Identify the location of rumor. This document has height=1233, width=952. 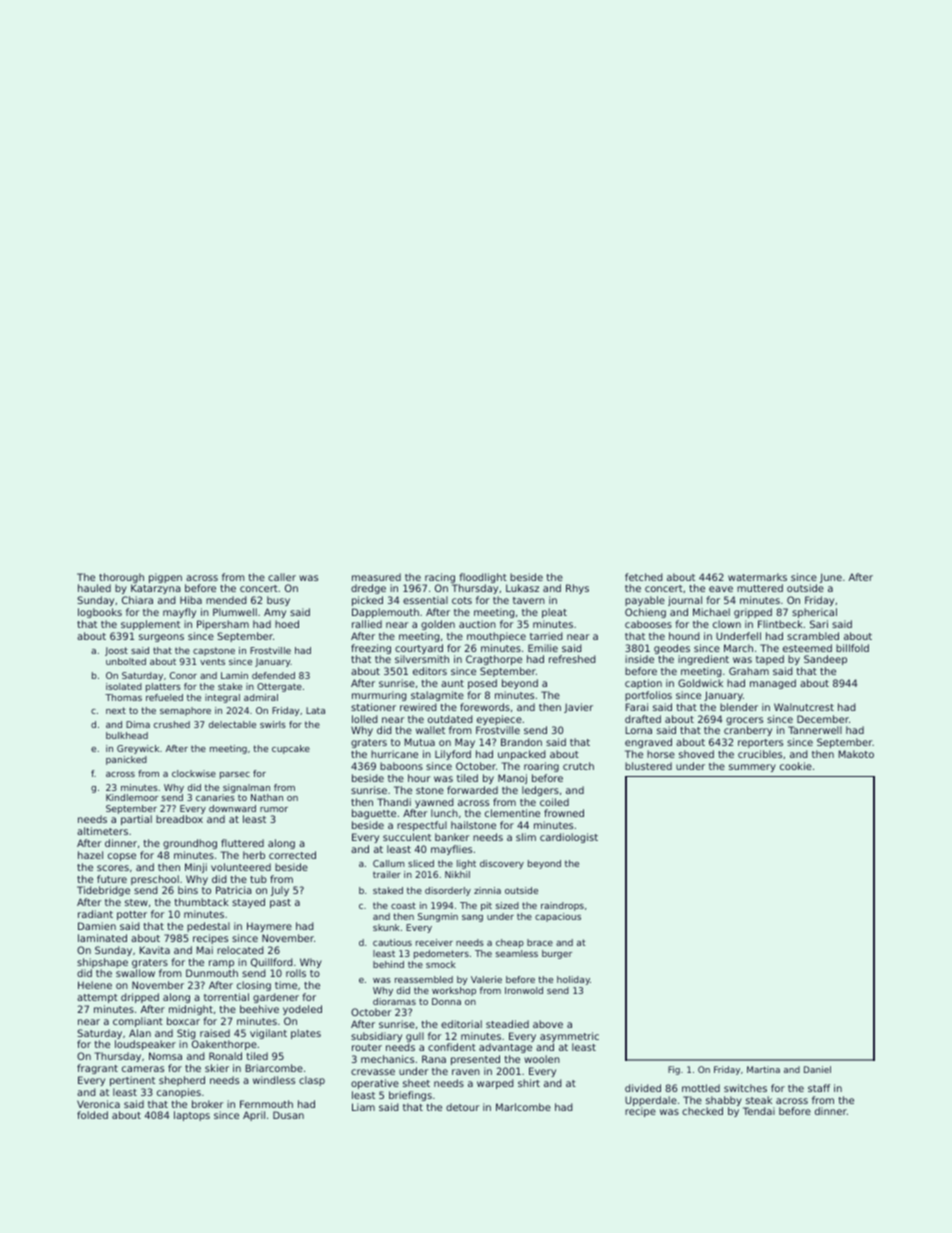
(274, 809).
